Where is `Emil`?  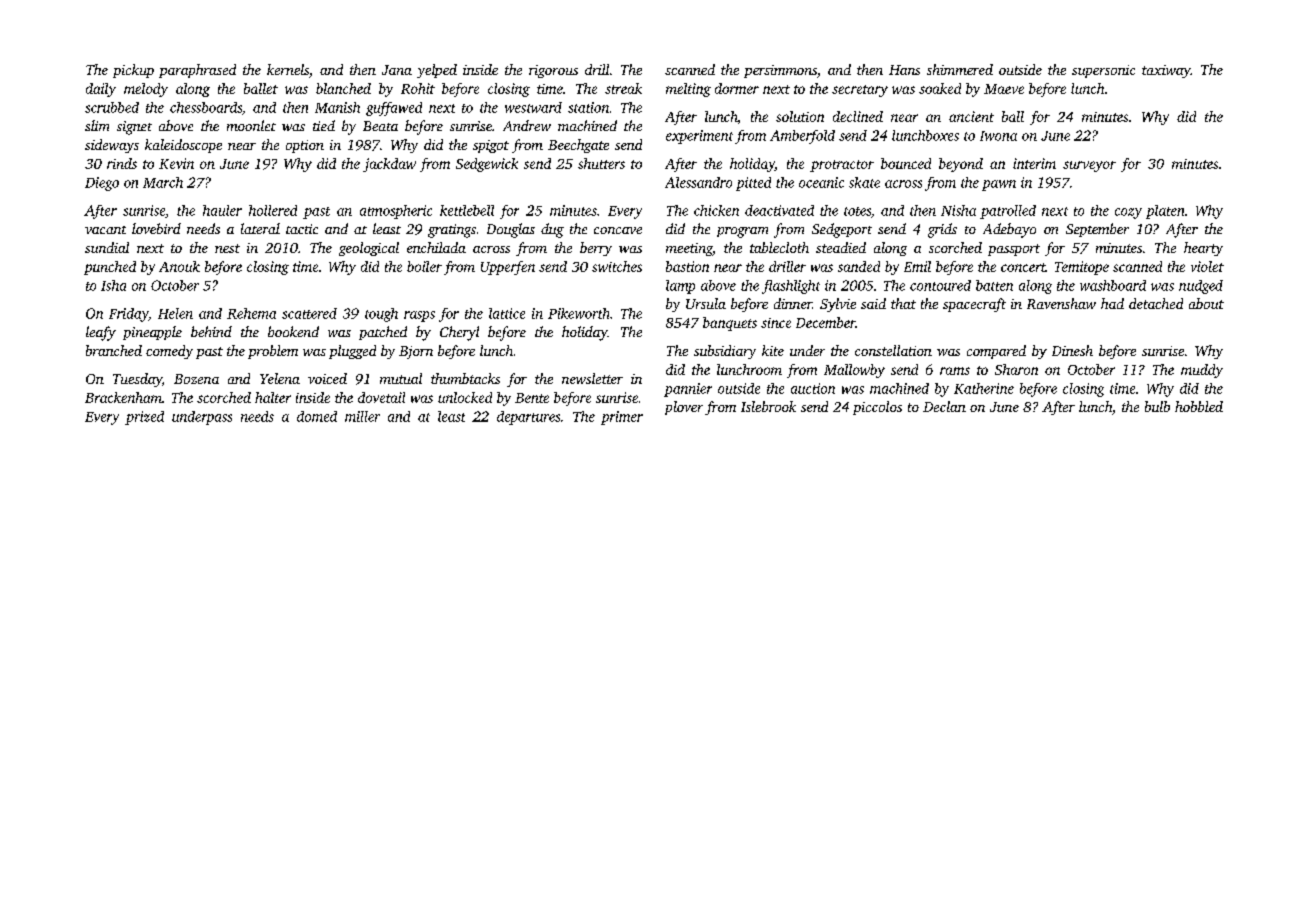 Emil is located at coordinates (917, 266).
